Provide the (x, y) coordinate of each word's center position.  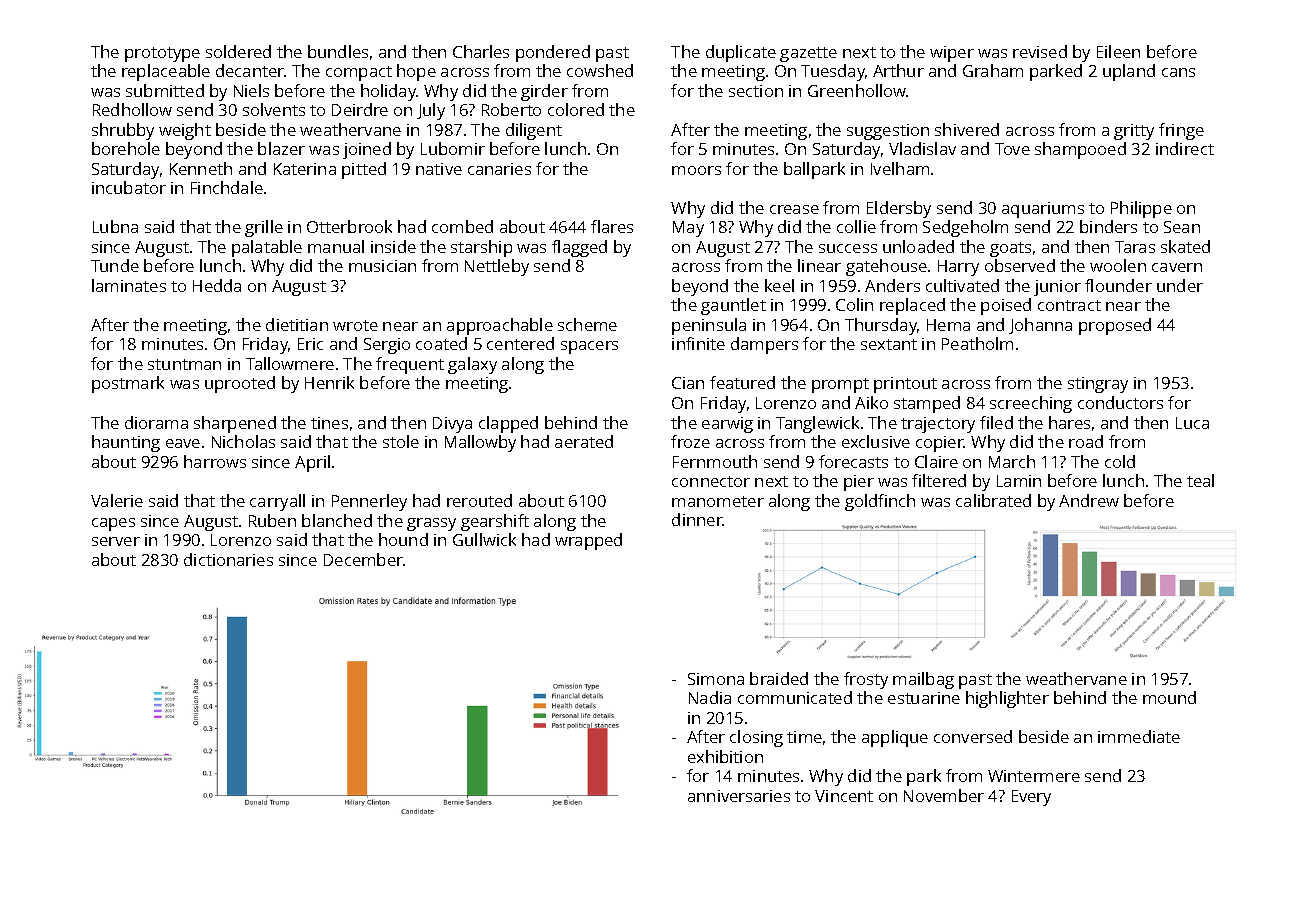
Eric (310, 344)
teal (1200, 480)
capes (113, 524)
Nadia (710, 697)
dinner (697, 519)
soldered (238, 51)
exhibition (725, 756)
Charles (481, 51)
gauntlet (733, 306)
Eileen (1118, 51)
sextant (889, 344)
